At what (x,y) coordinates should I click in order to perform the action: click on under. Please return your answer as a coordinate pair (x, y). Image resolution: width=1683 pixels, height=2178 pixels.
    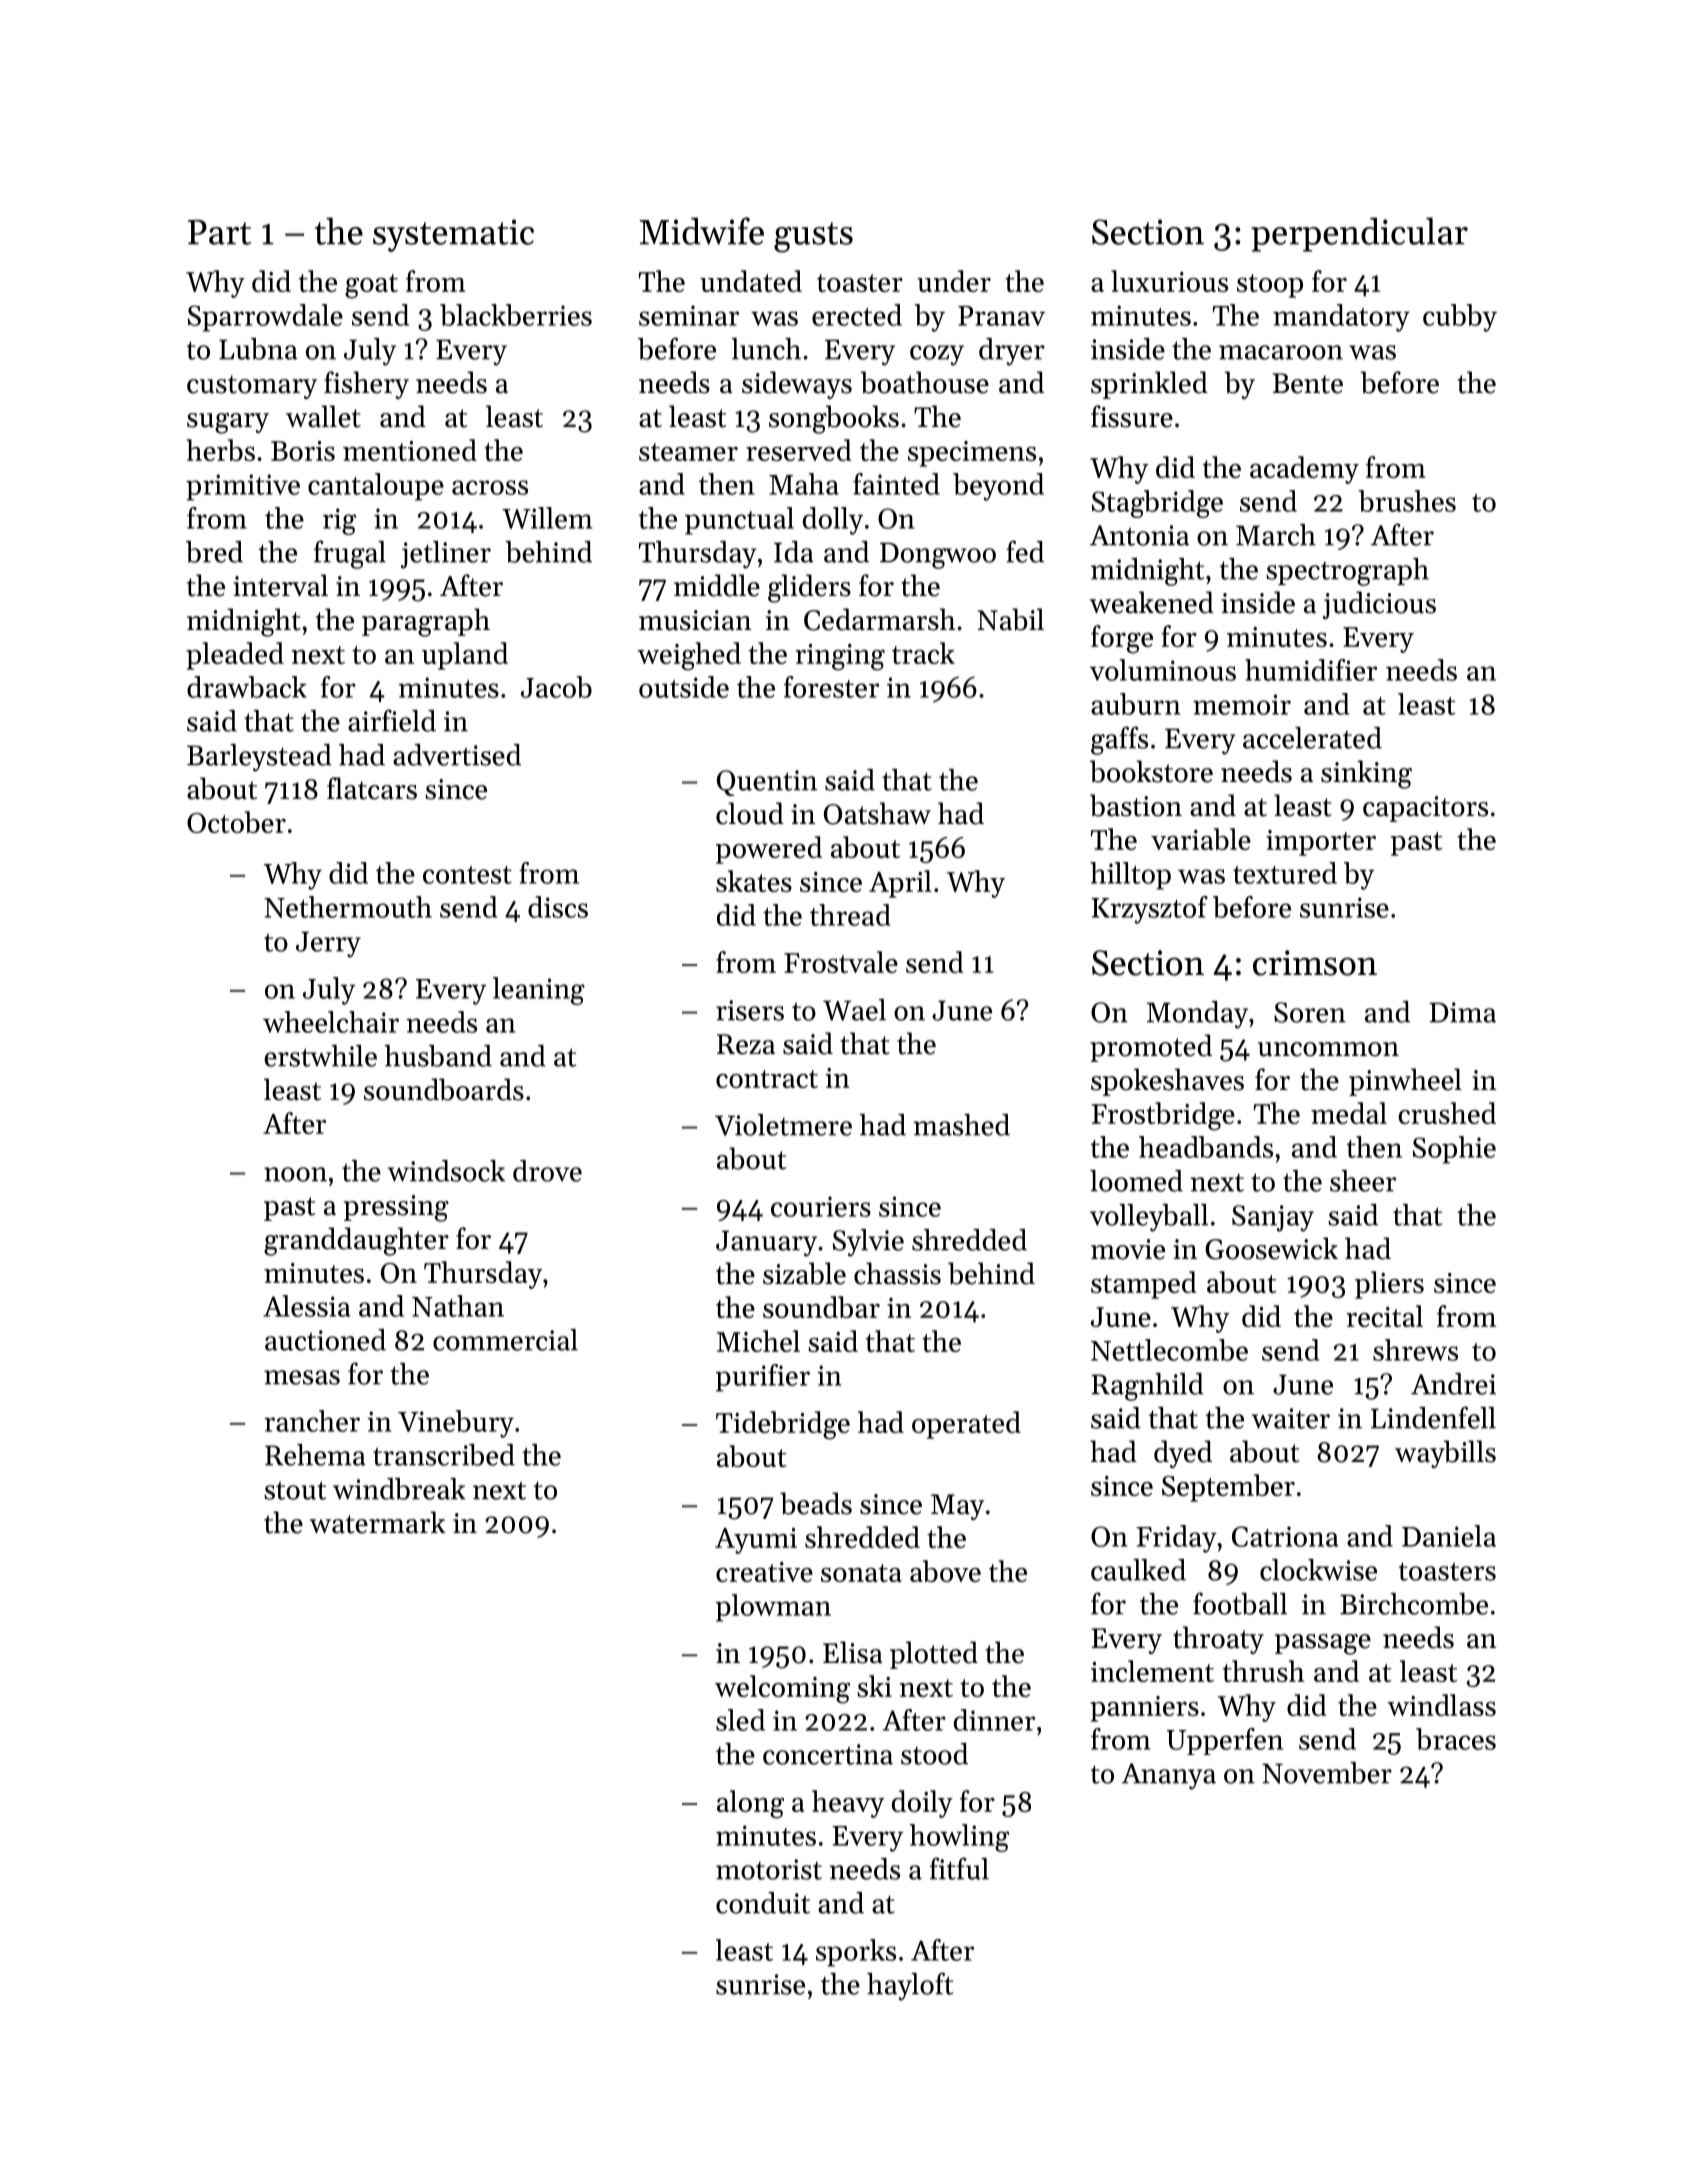
    Looking at the image, I should click on (954, 281).
